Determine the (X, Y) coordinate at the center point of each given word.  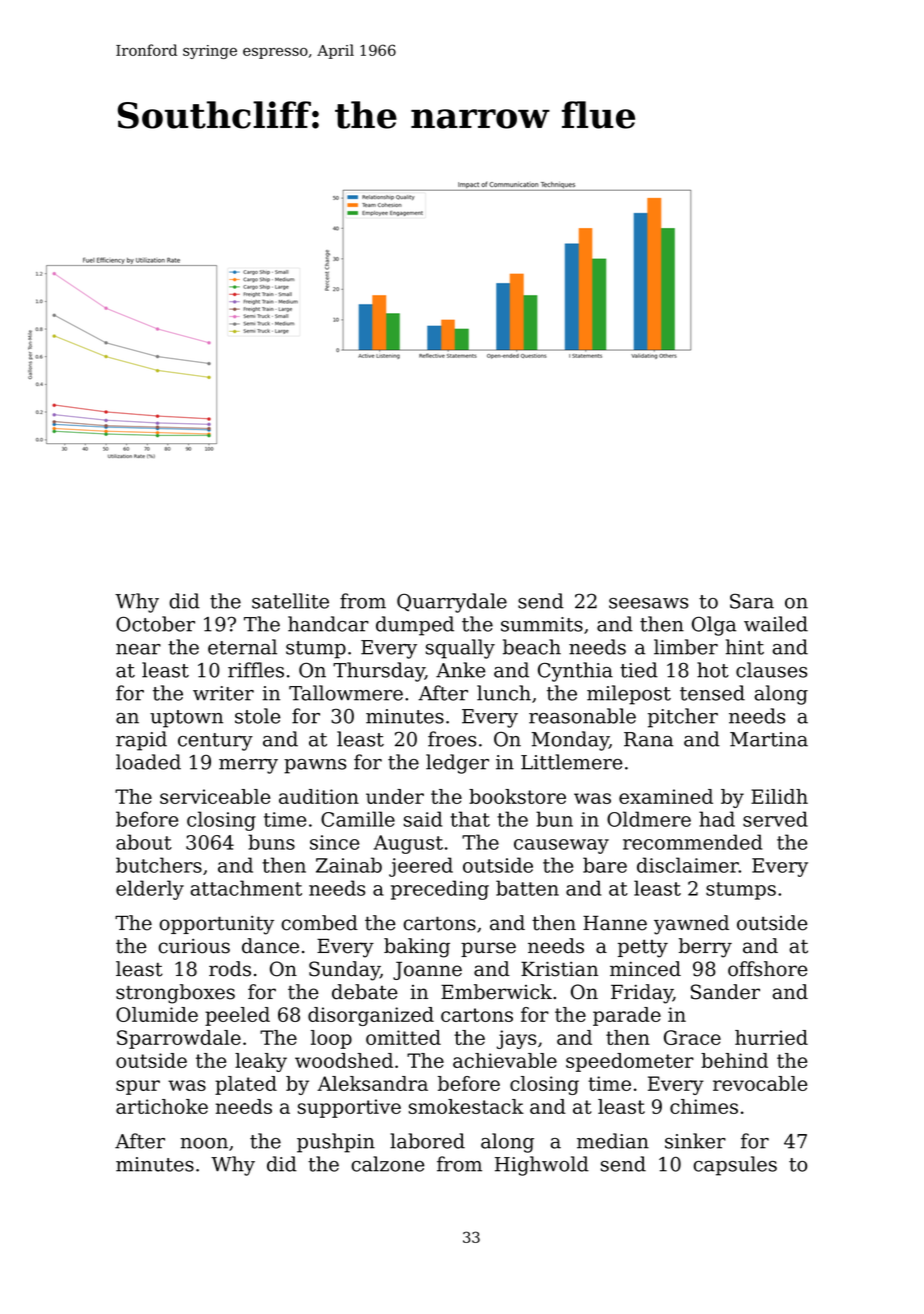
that (470, 819)
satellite (290, 601)
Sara (752, 601)
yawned (691, 925)
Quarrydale (452, 603)
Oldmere (649, 819)
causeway (561, 846)
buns (271, 842)
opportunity (216, 925)
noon (204, 1143)
